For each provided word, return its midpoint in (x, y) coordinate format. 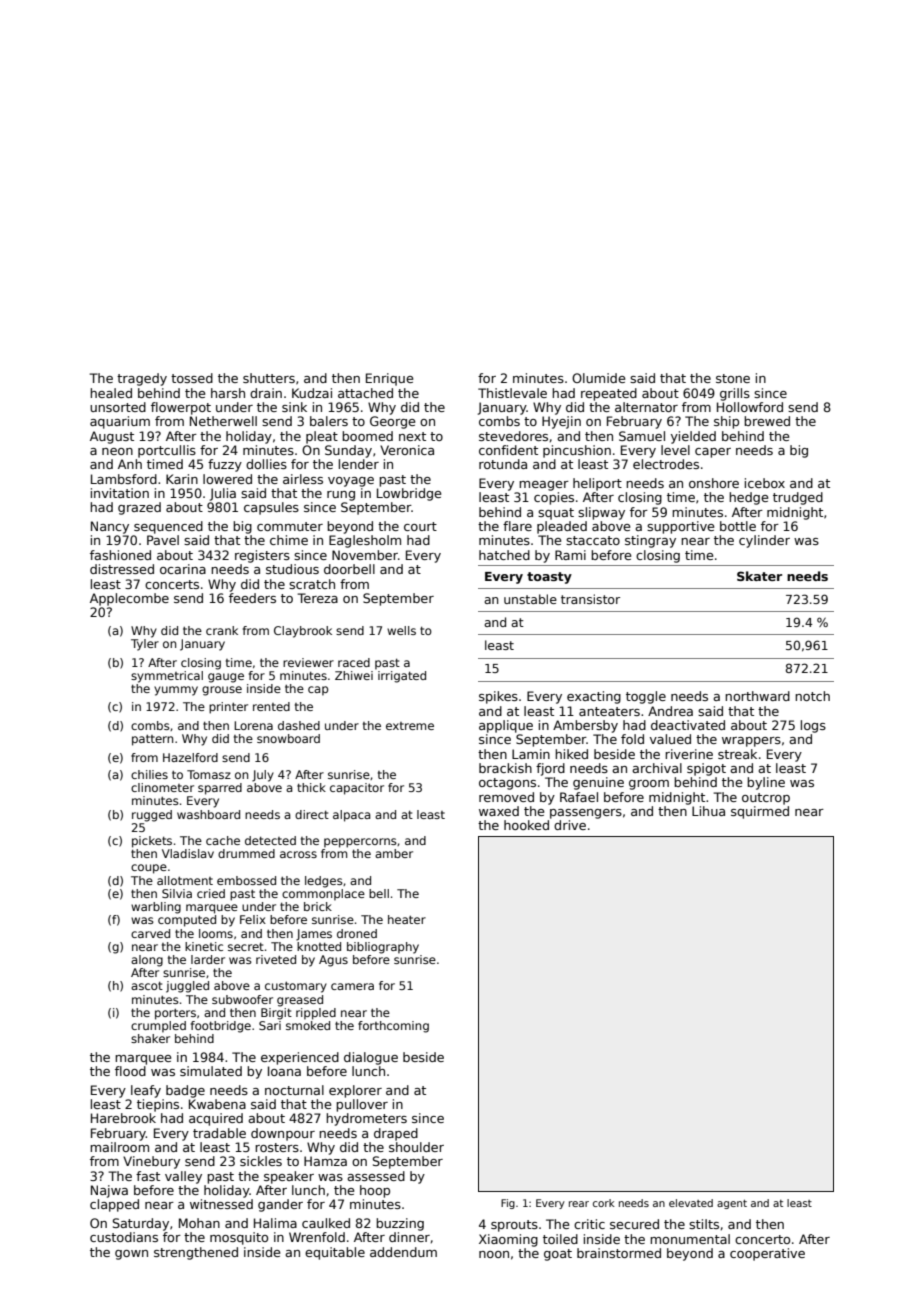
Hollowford (750, 407)
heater (407, 919)
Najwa (109, 1191)
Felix (253, 919)
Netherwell (223, 421)
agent (732, 1204)
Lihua (708, 811)
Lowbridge (409, 494)
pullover (362, 1105)
